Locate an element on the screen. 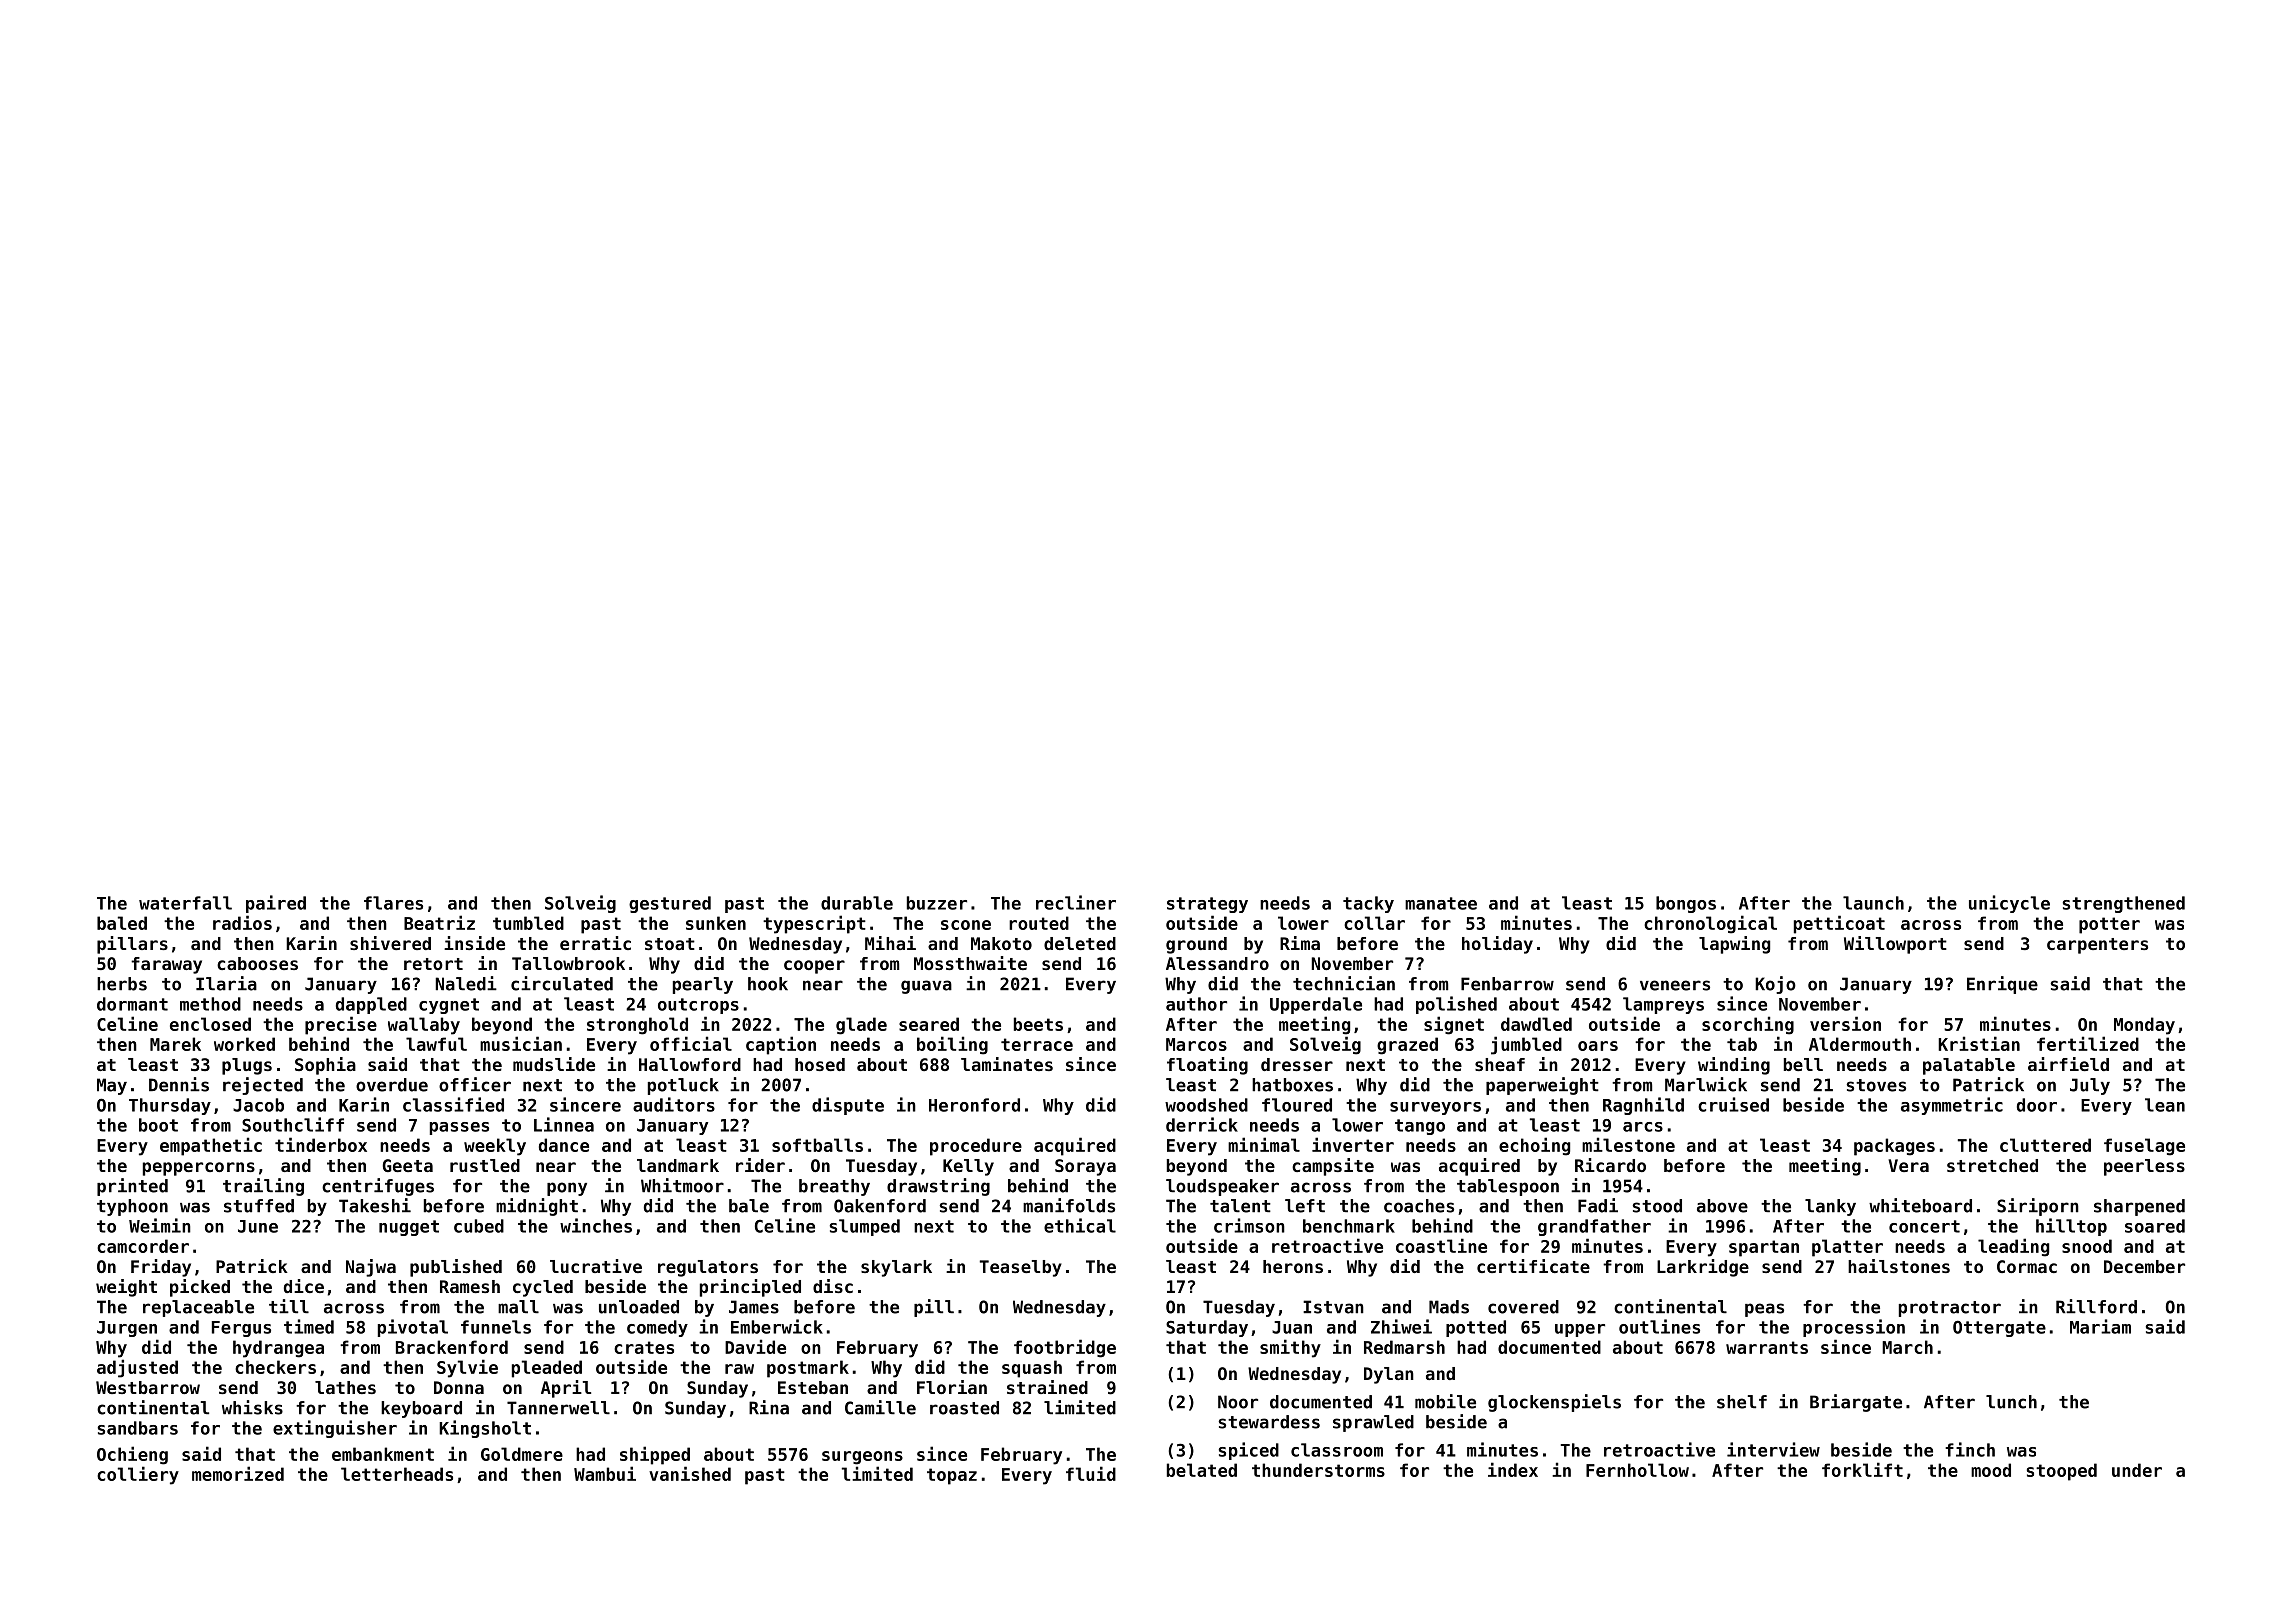 Image resolution: width=2282 pixels, height=1614 pixels. concert is located at coordinates (1924, 1226).
